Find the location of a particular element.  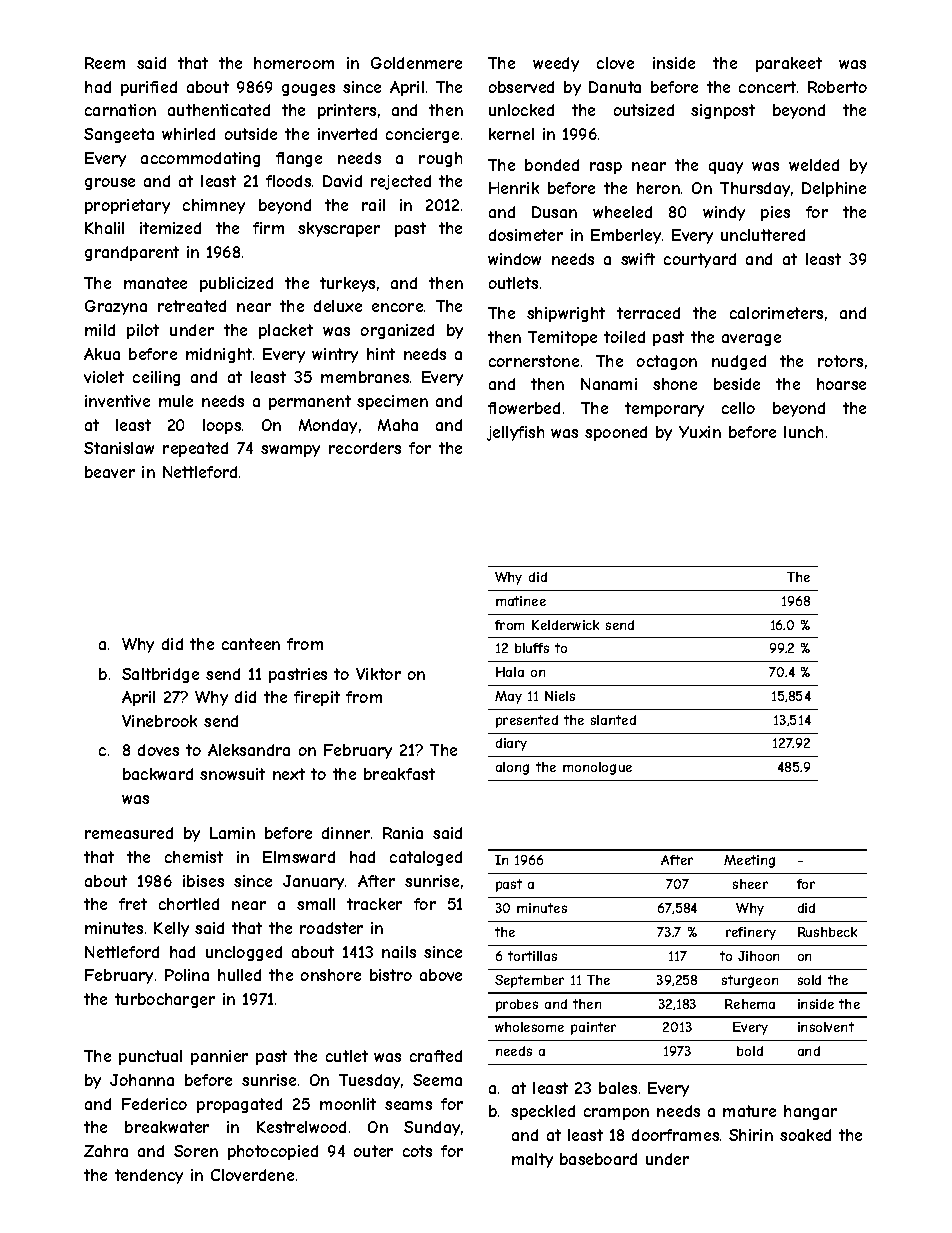

Kelderwick is located at coordinates (565, 625).
